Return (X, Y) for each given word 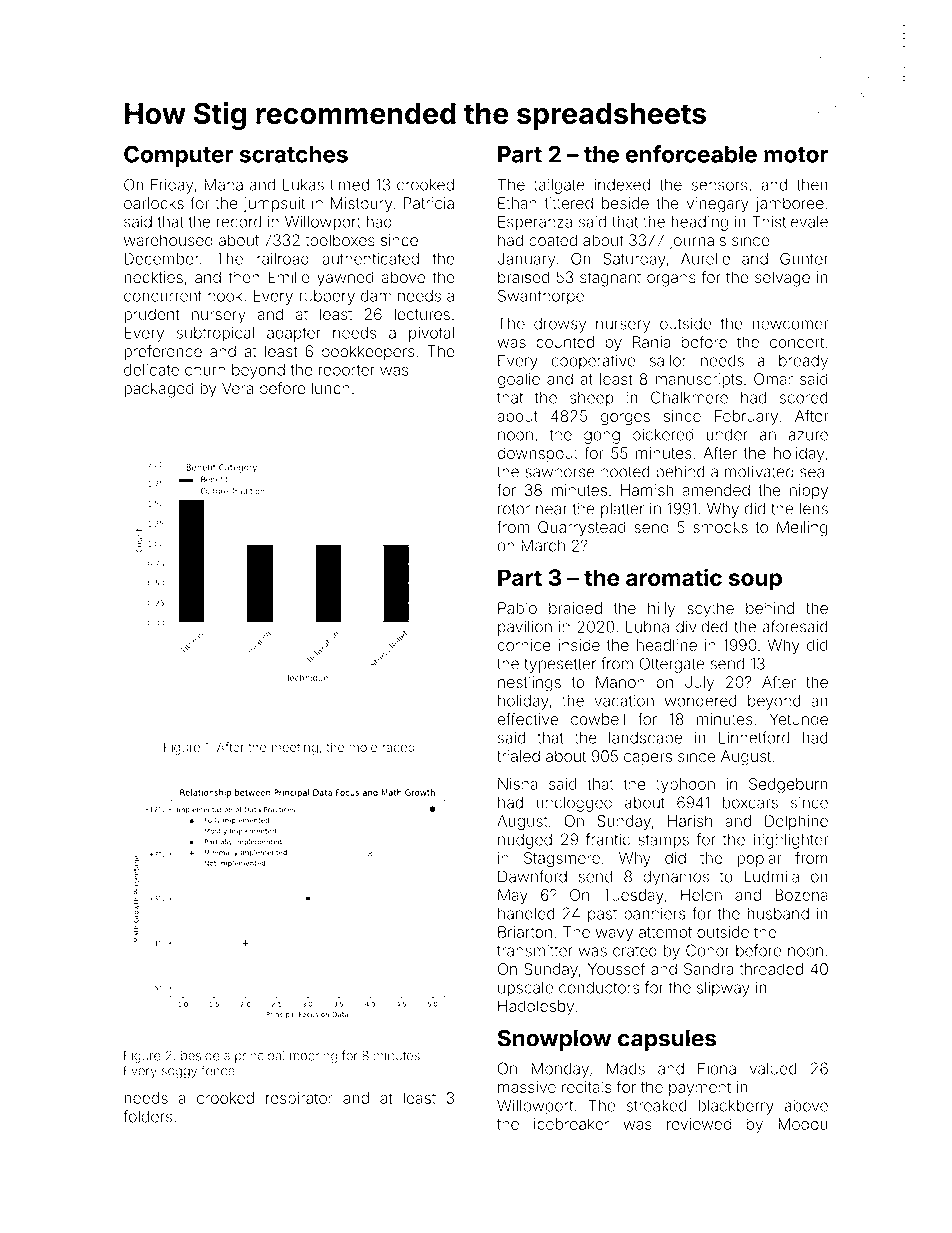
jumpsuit (274, 204)
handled (526, 914)
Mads (626, 1068)
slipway (723, 989)
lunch (331, 388)
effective (527, 718)
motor (796, 155)
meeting (294, 748)
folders (147, 1116)
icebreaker (571, 1124)
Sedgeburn (788, 785)
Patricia (429, 203)
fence (218, 1070)
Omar (773, 379)
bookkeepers (368, 352)
